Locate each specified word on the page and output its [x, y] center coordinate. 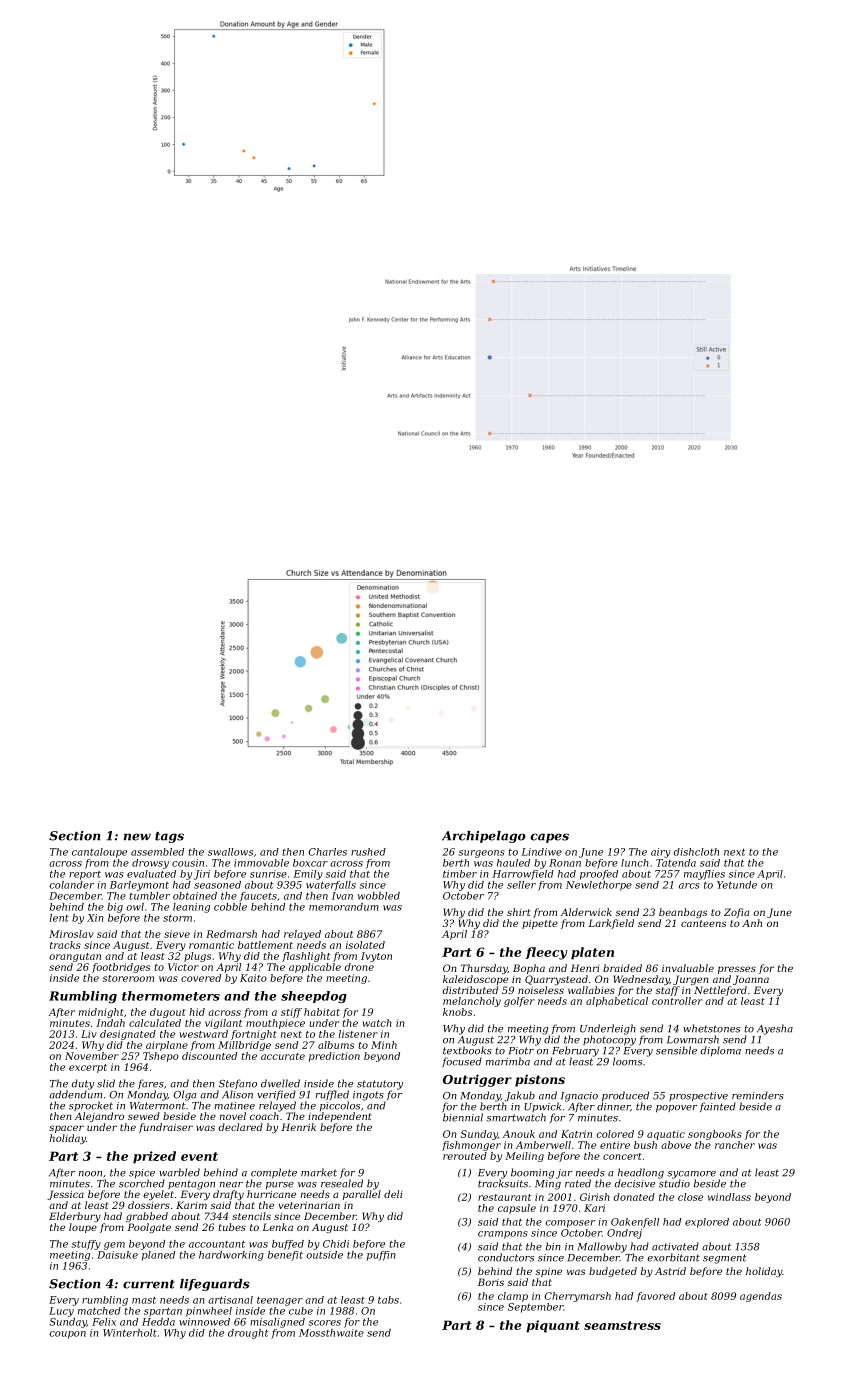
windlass [729, 1197]
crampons [503, 1235]
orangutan [75, 957]
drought [248, 1334]
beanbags [683, 913]
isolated [365, 945]
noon [90, 1174]
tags [169, 837]
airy [661, 853]
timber [460, 874]
